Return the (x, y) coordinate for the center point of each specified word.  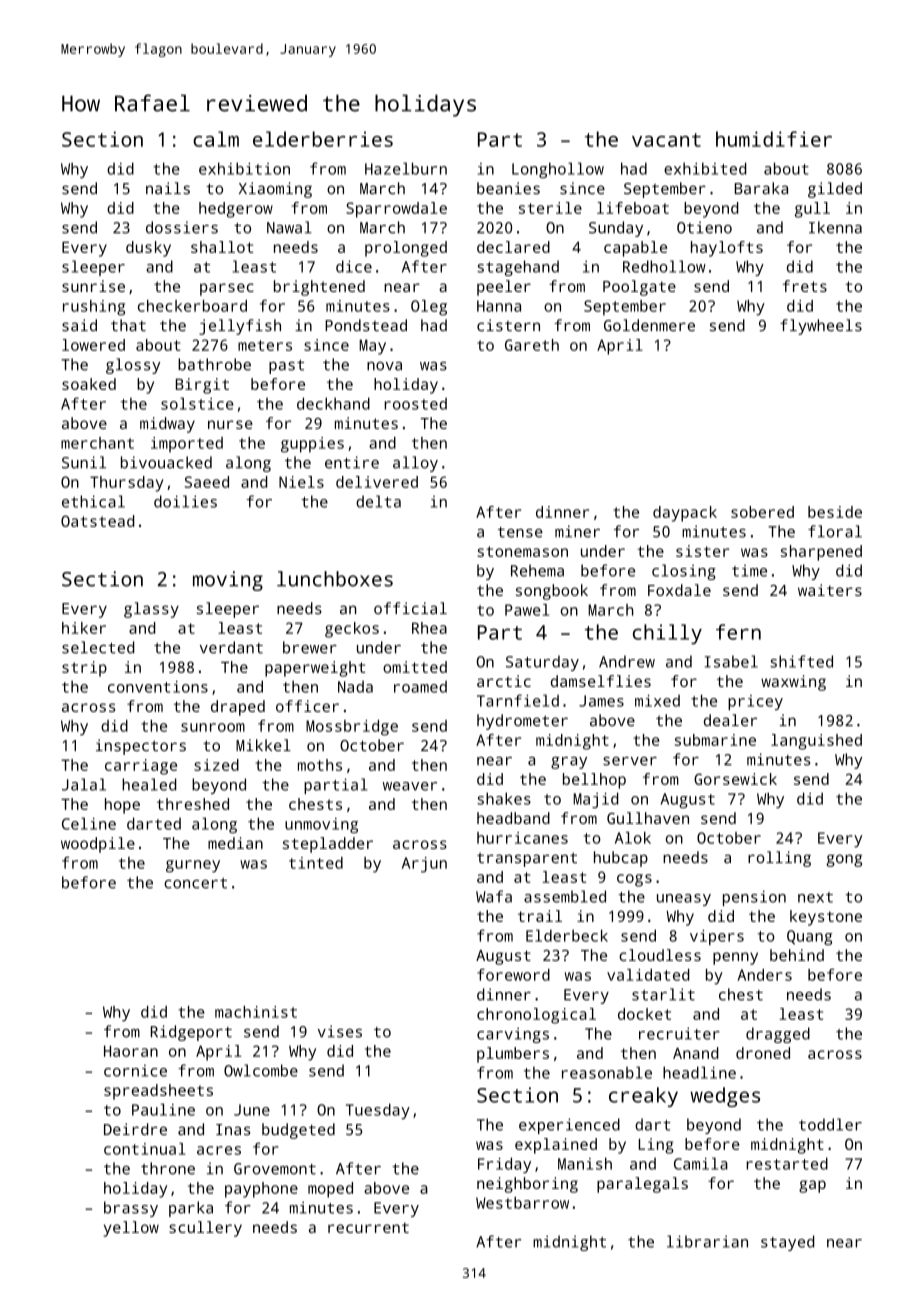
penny (735, 958)
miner (577, 531)
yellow (131, 1229)
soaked (89, 384)
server (630, 761)
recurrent (368, 1227)
